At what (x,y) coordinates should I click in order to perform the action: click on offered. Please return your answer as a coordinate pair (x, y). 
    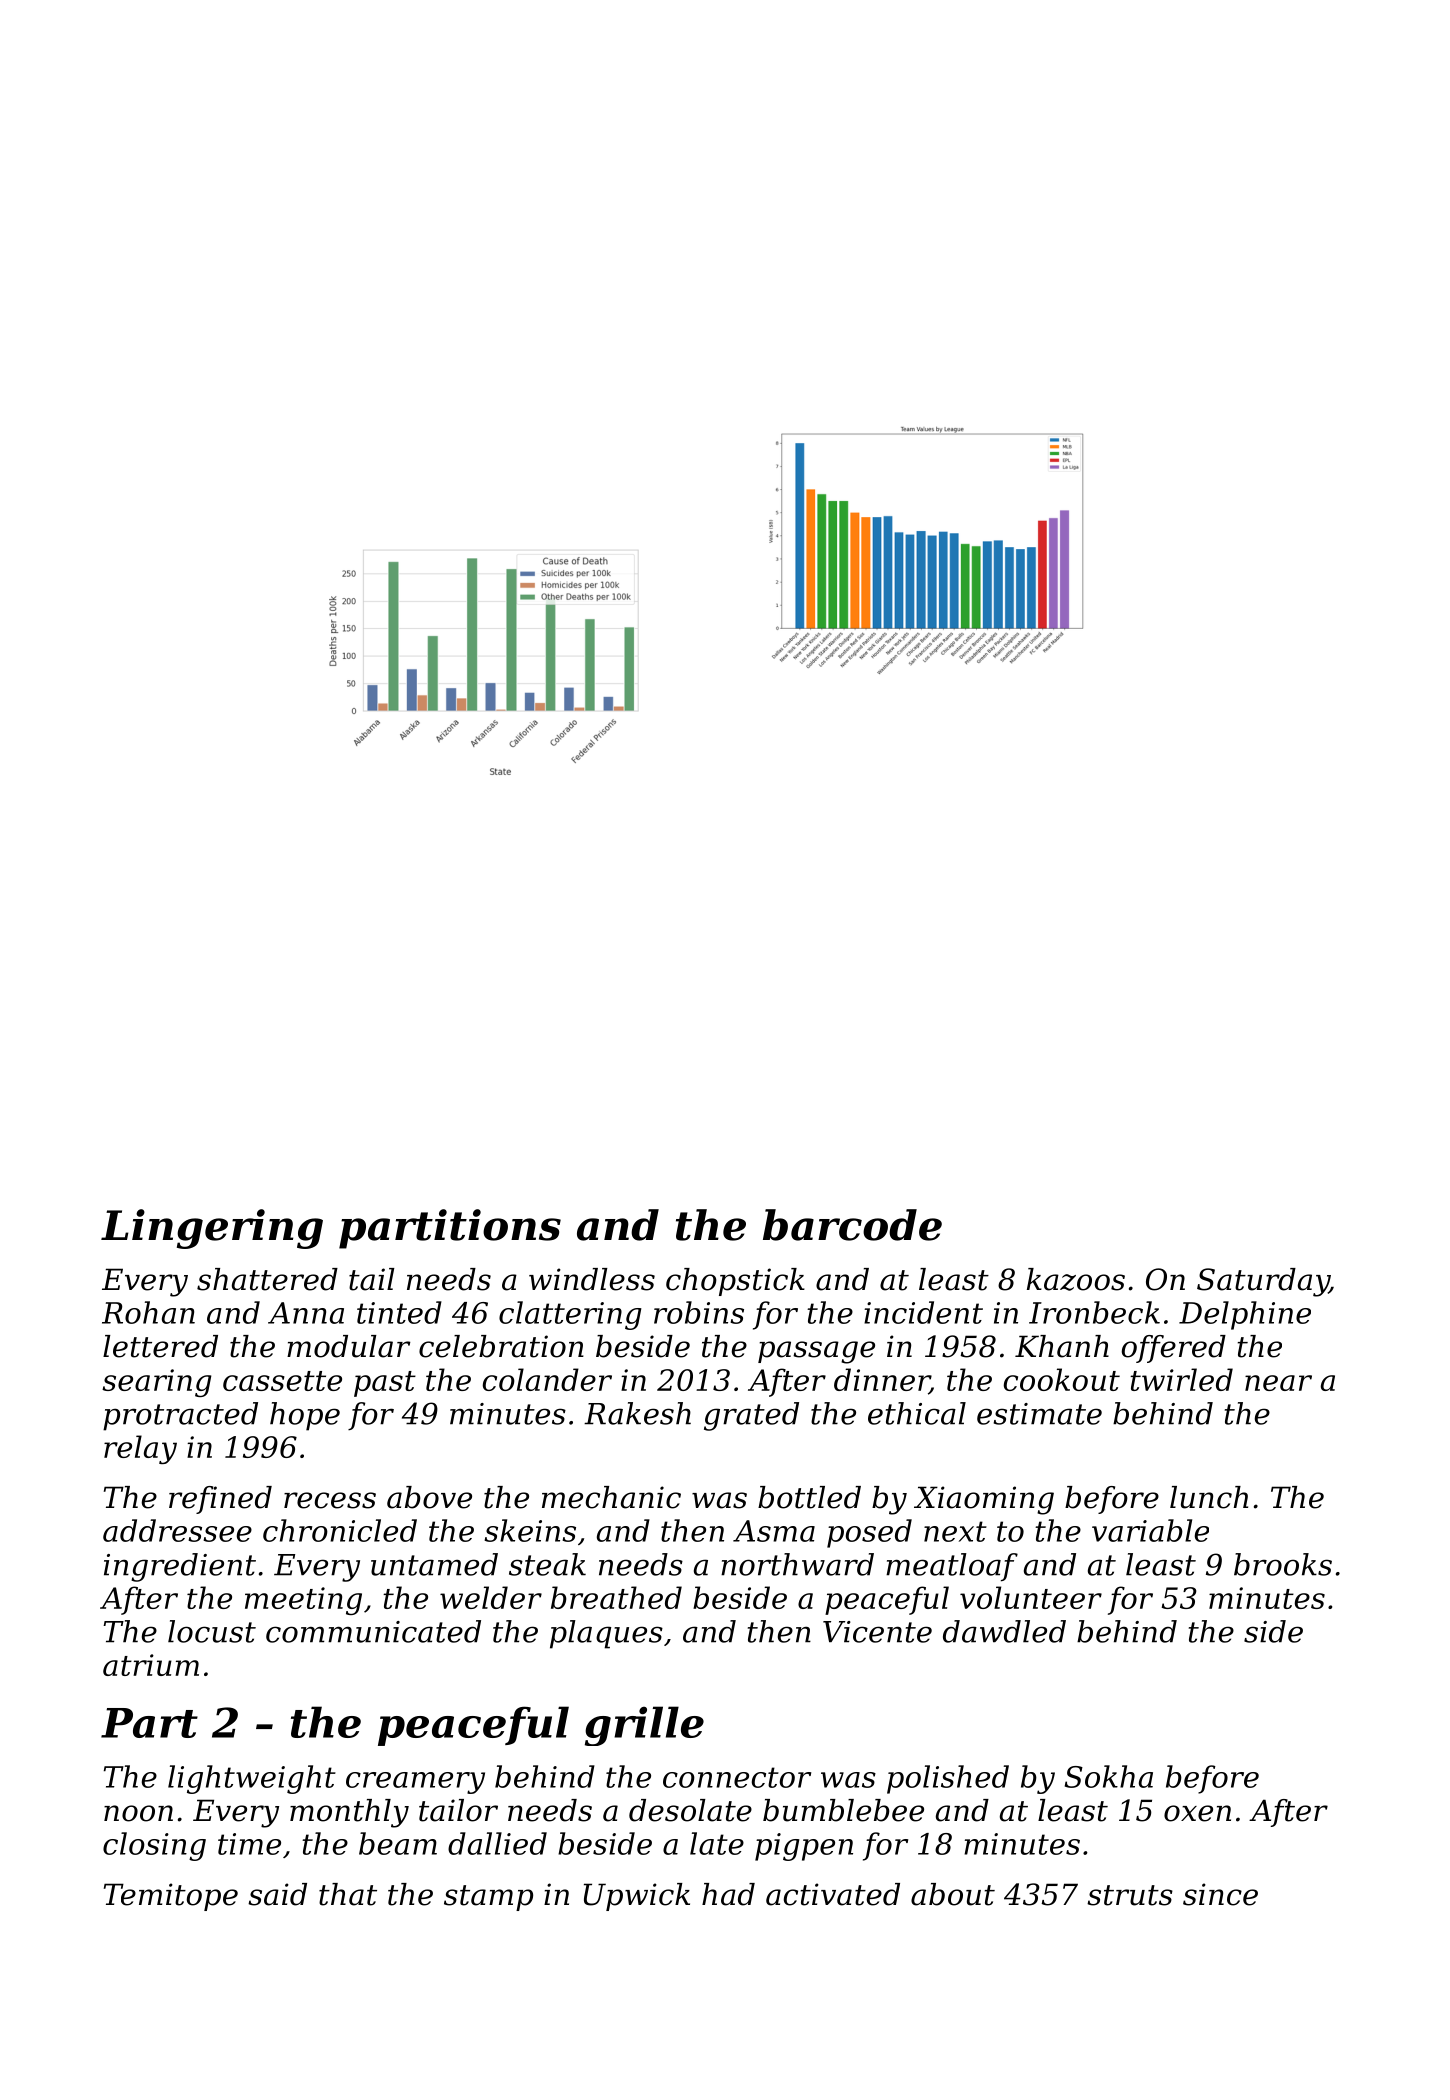
    Looking at the image, I should click on (1174, 1349).
